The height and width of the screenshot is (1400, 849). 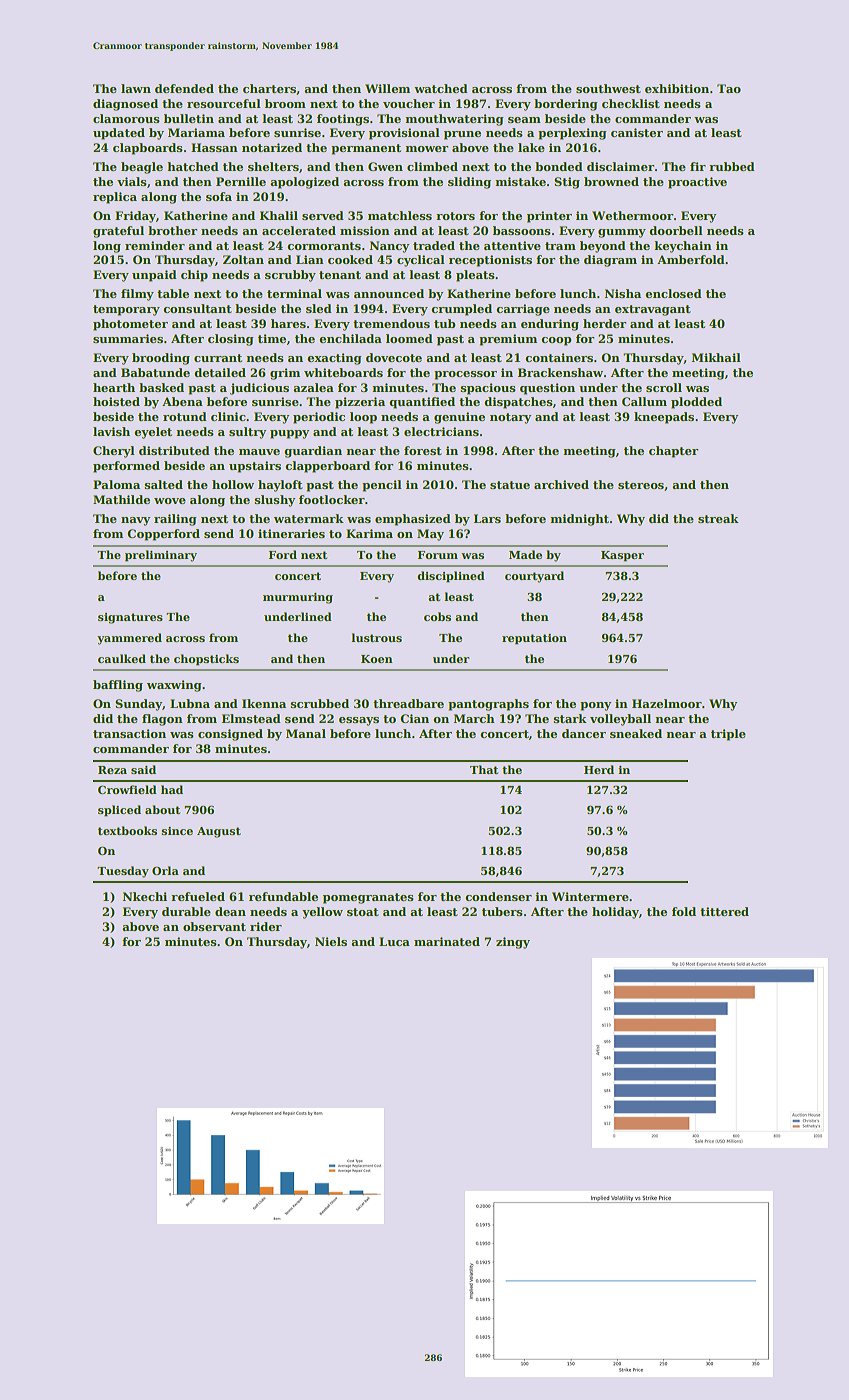 What do you see at coordinates (145, 896) in the screenshot?
I see `Nkechi` at bounding box center [145, 896].
